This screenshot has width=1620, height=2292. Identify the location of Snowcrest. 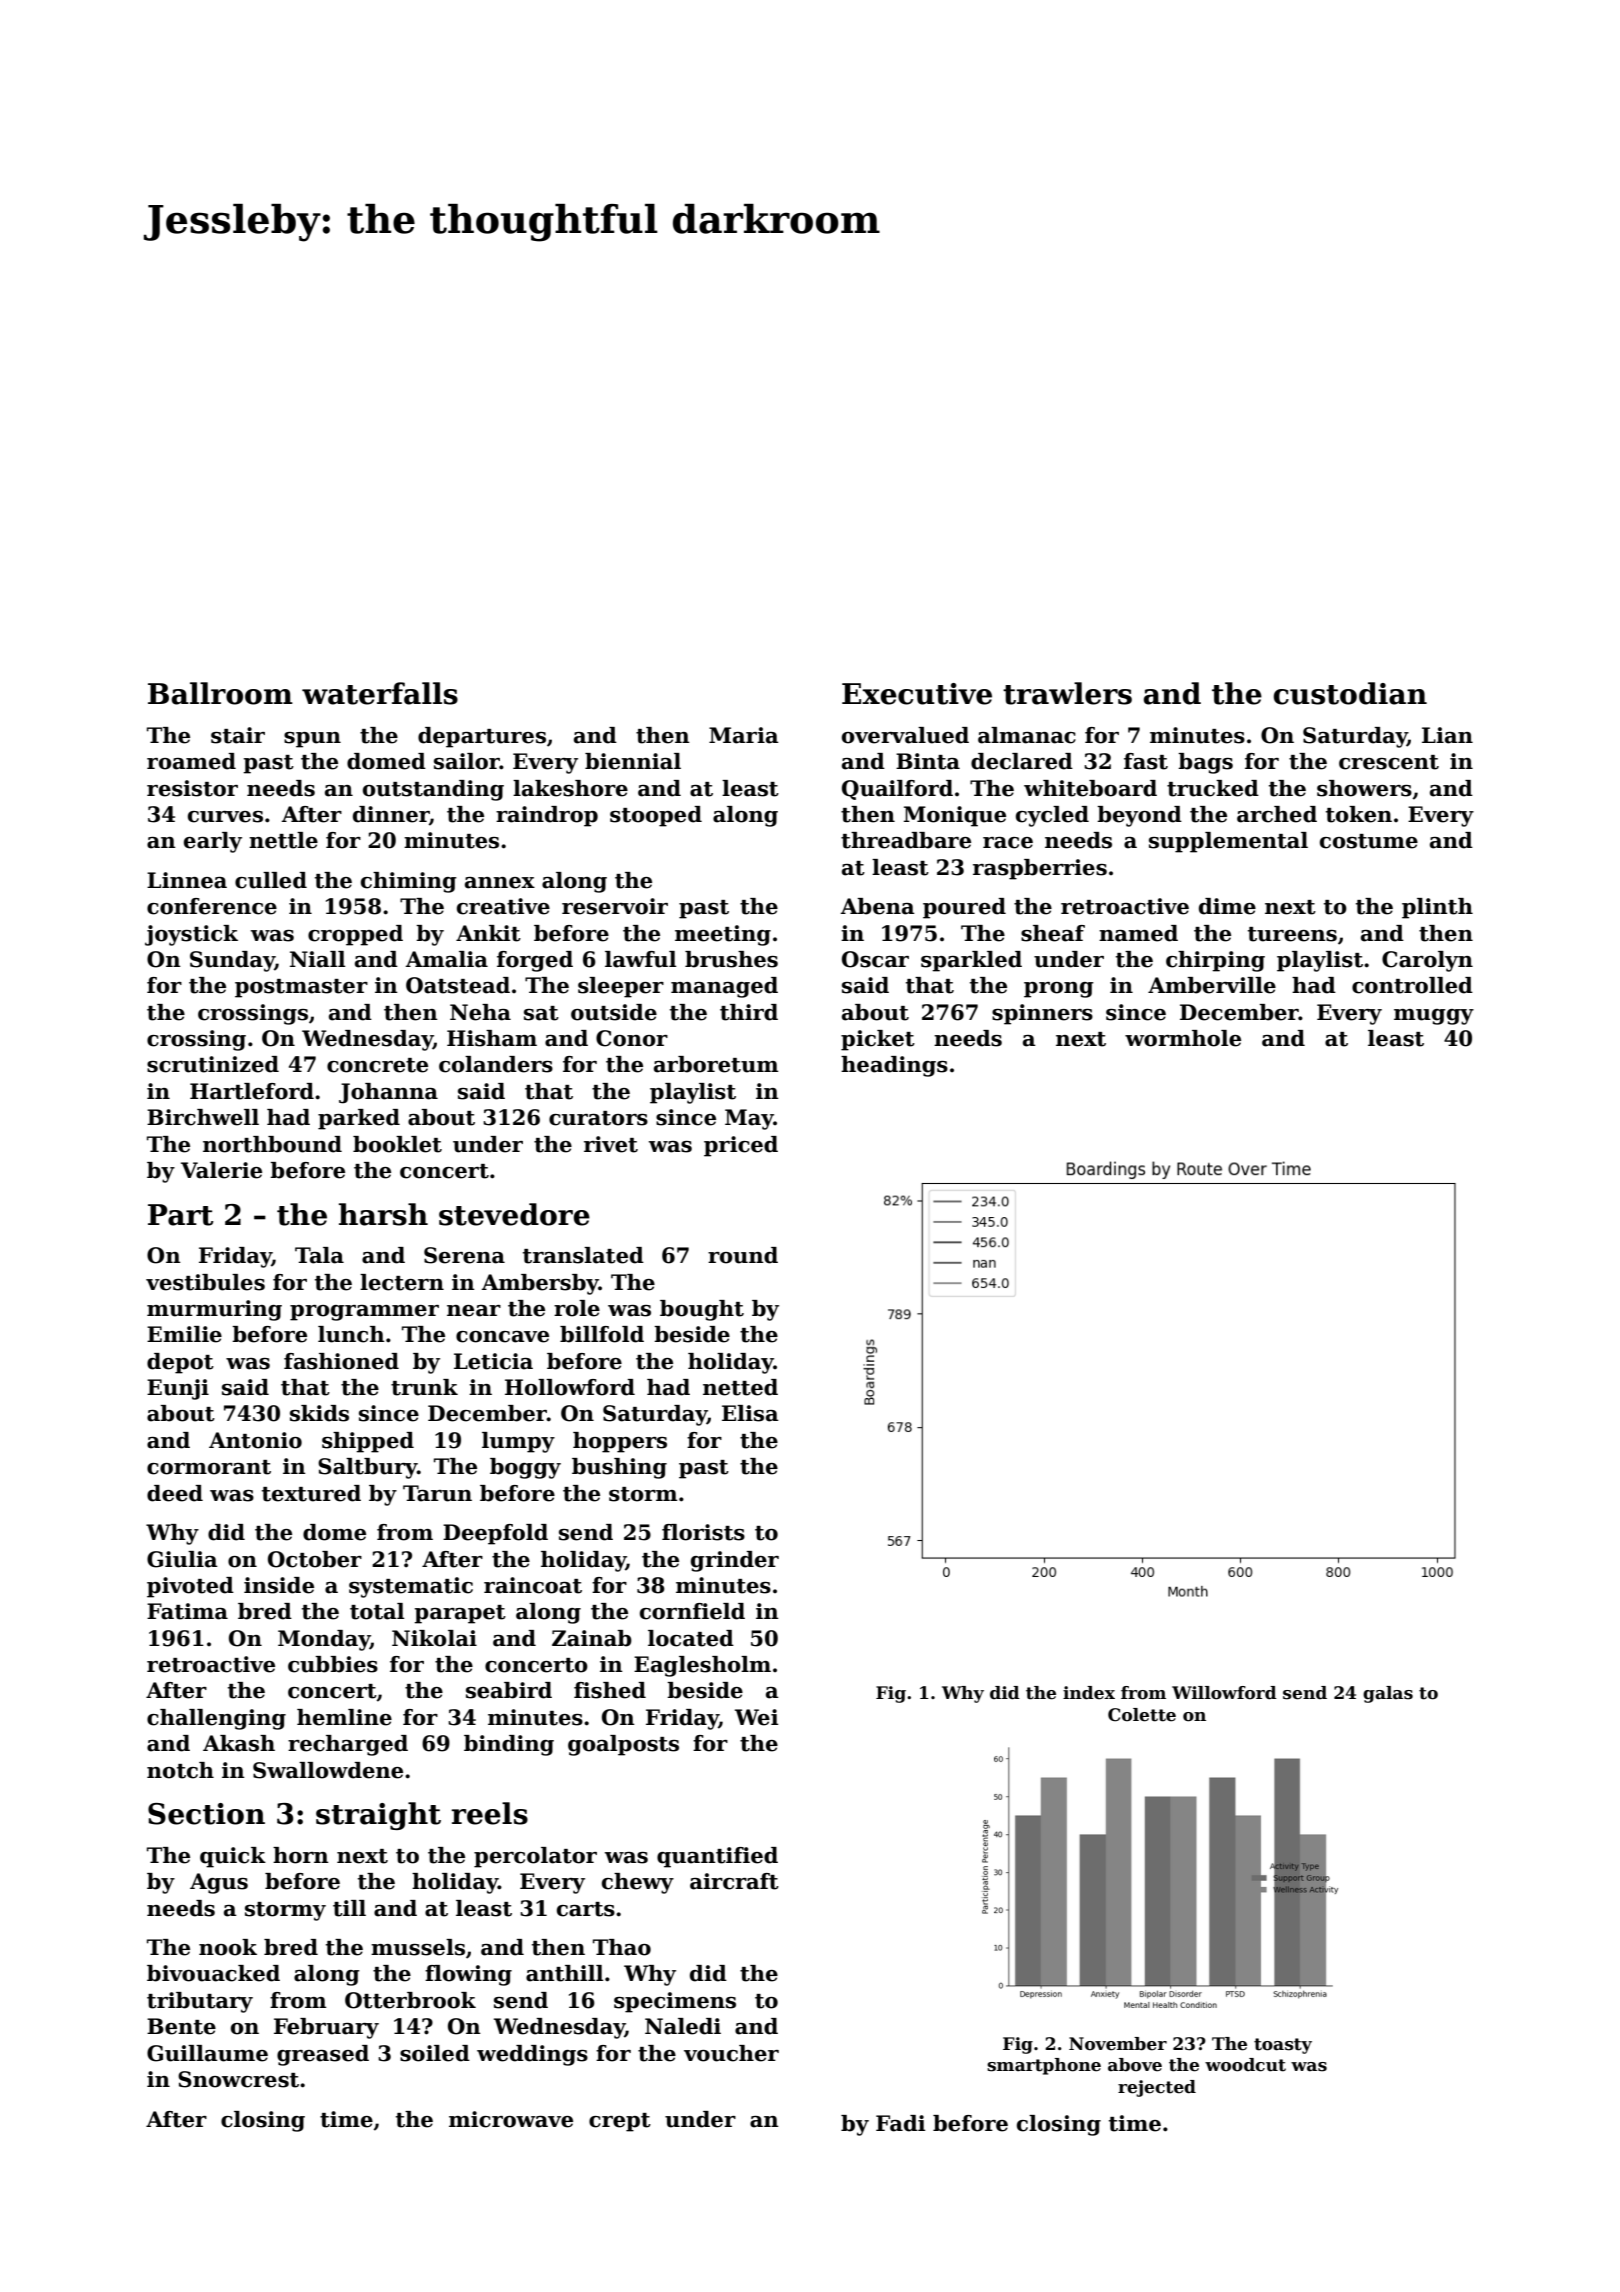
(238, 2079).
